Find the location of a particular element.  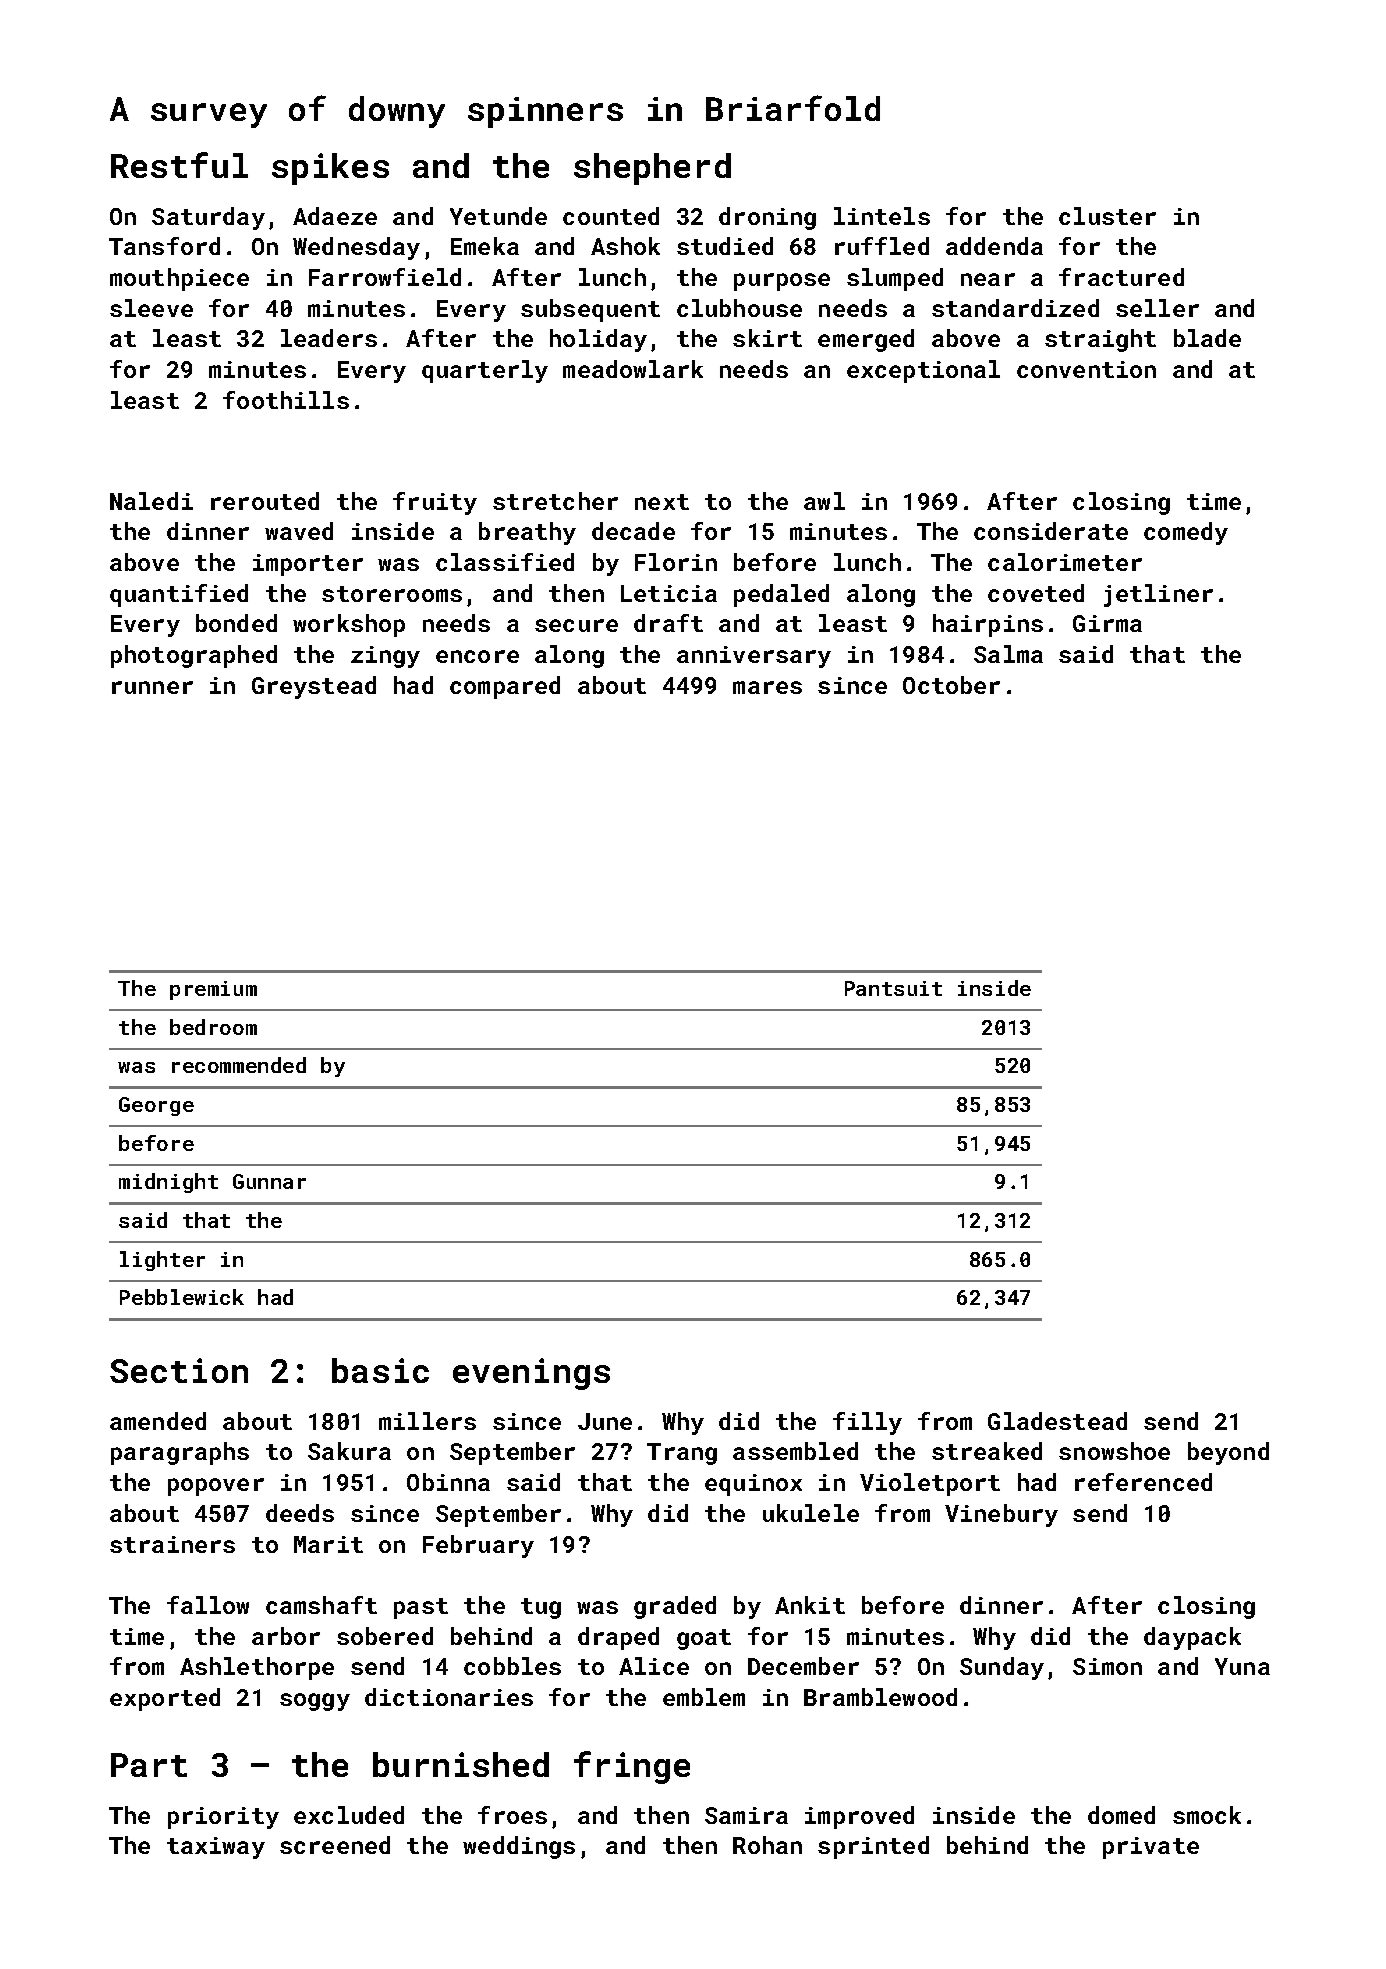

droning is located at coordinates (767, 218).
